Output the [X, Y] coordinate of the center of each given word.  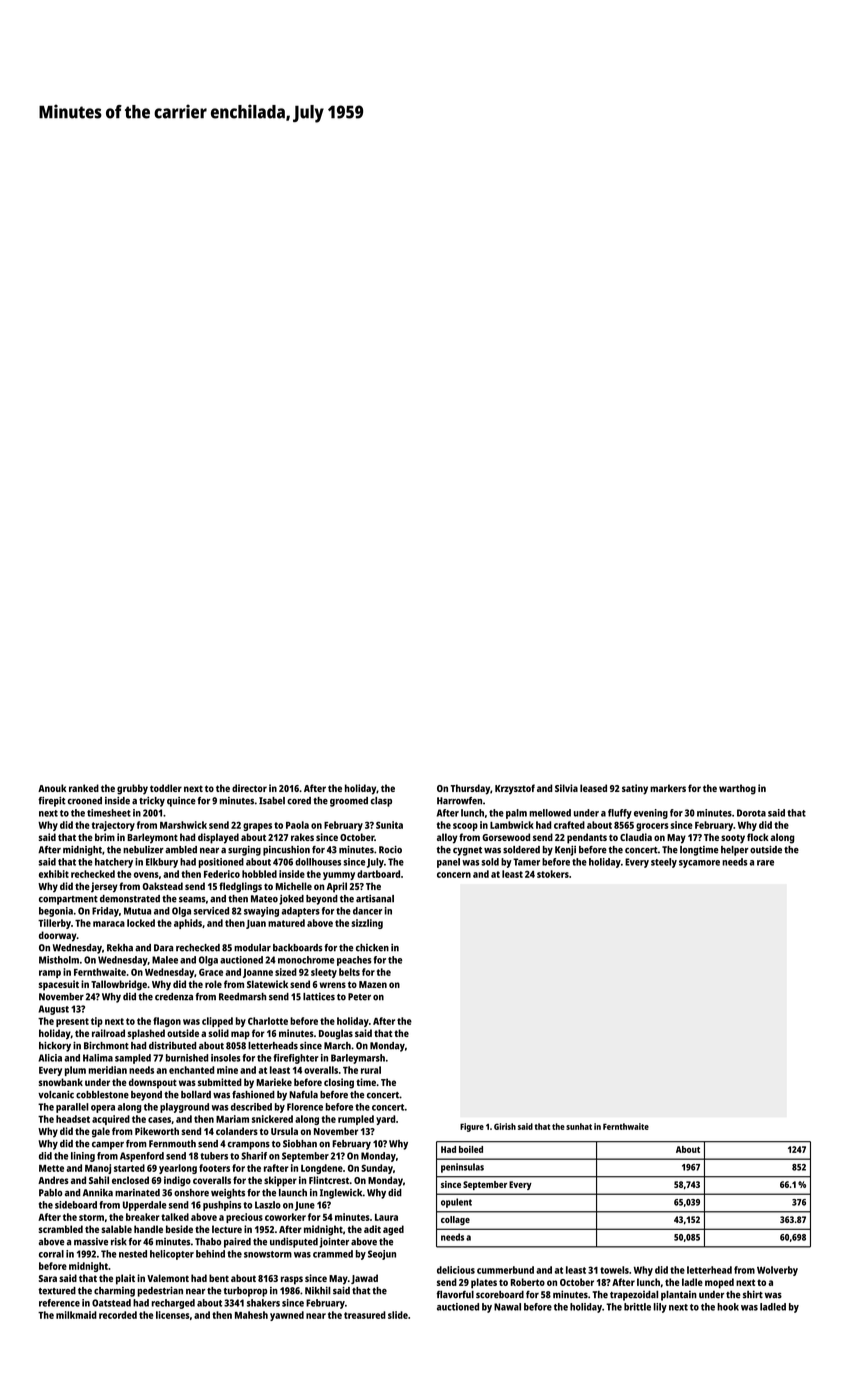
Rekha [120, 948]
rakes [302, 837]
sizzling [367, 924]
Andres [53, 1180]
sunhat [579, 1126]
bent [219, 1278]
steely [664, 863]
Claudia [636, 837]
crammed [333, 1254]
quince [181, 802]
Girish [505, 1126]
